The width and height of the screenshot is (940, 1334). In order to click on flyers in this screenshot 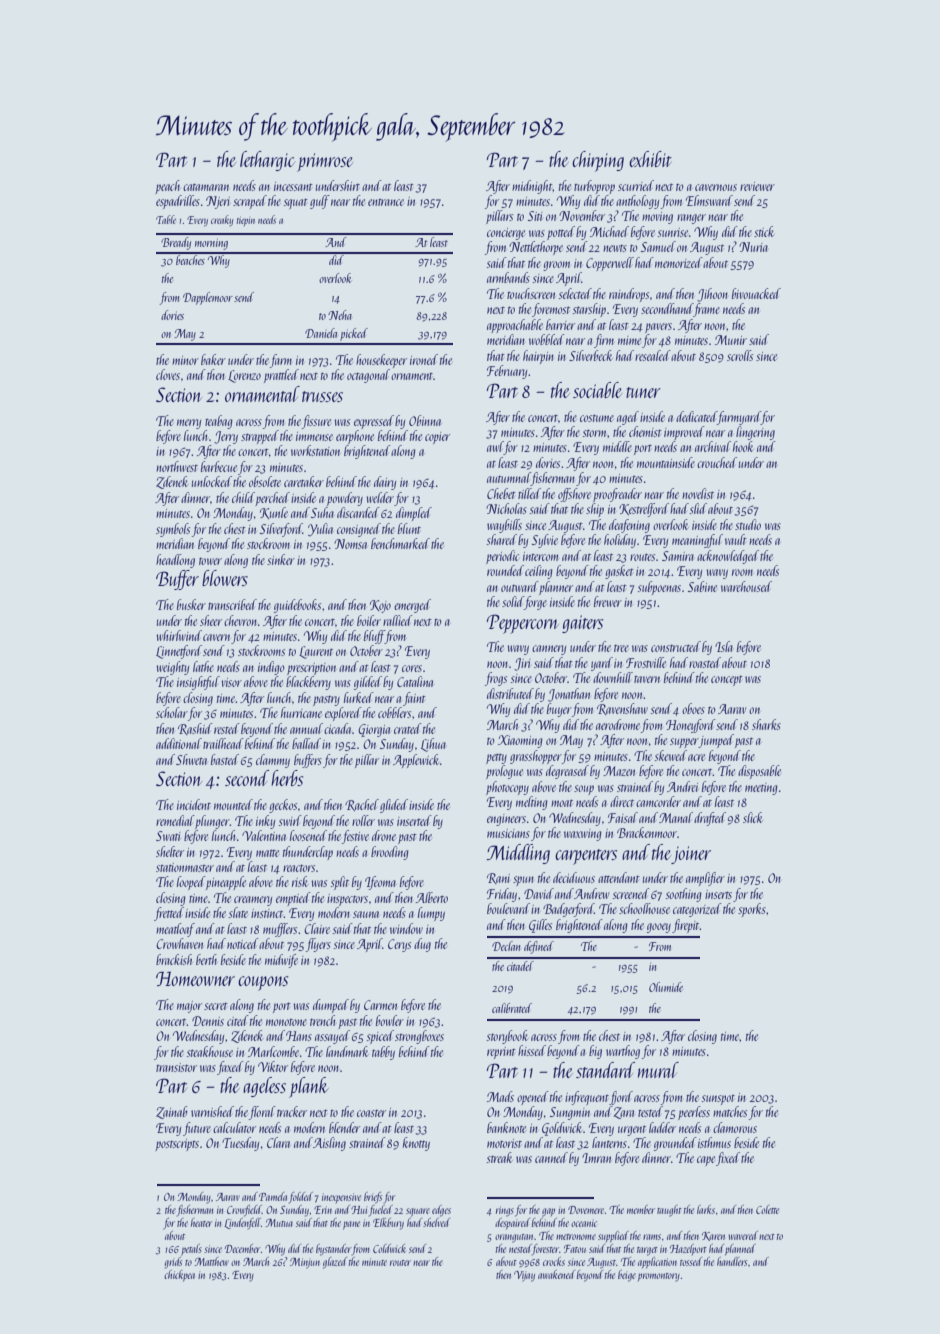, I will do `click(318, 945)`.
